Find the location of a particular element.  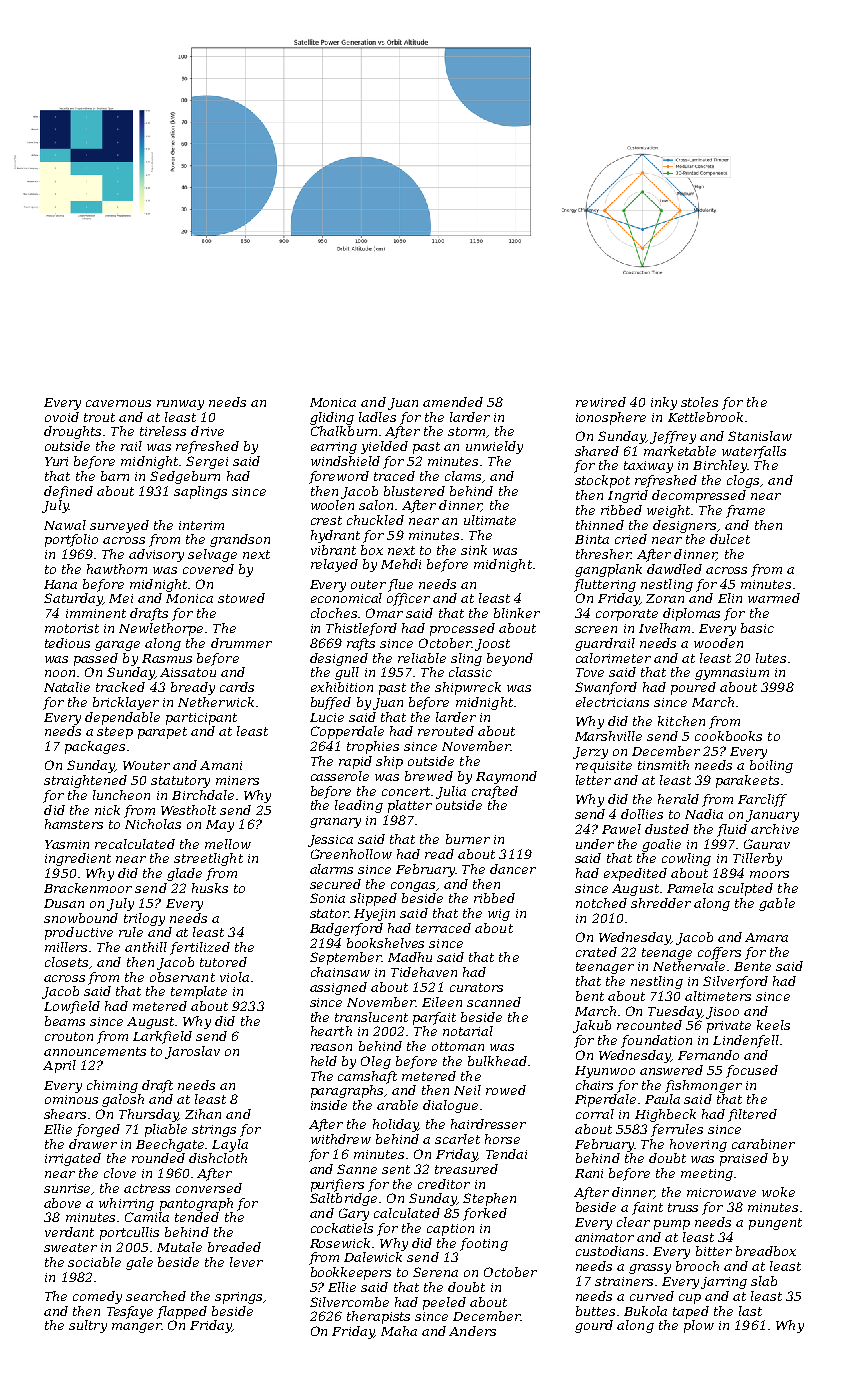

Westholt is located at coordinates (188, 810).
